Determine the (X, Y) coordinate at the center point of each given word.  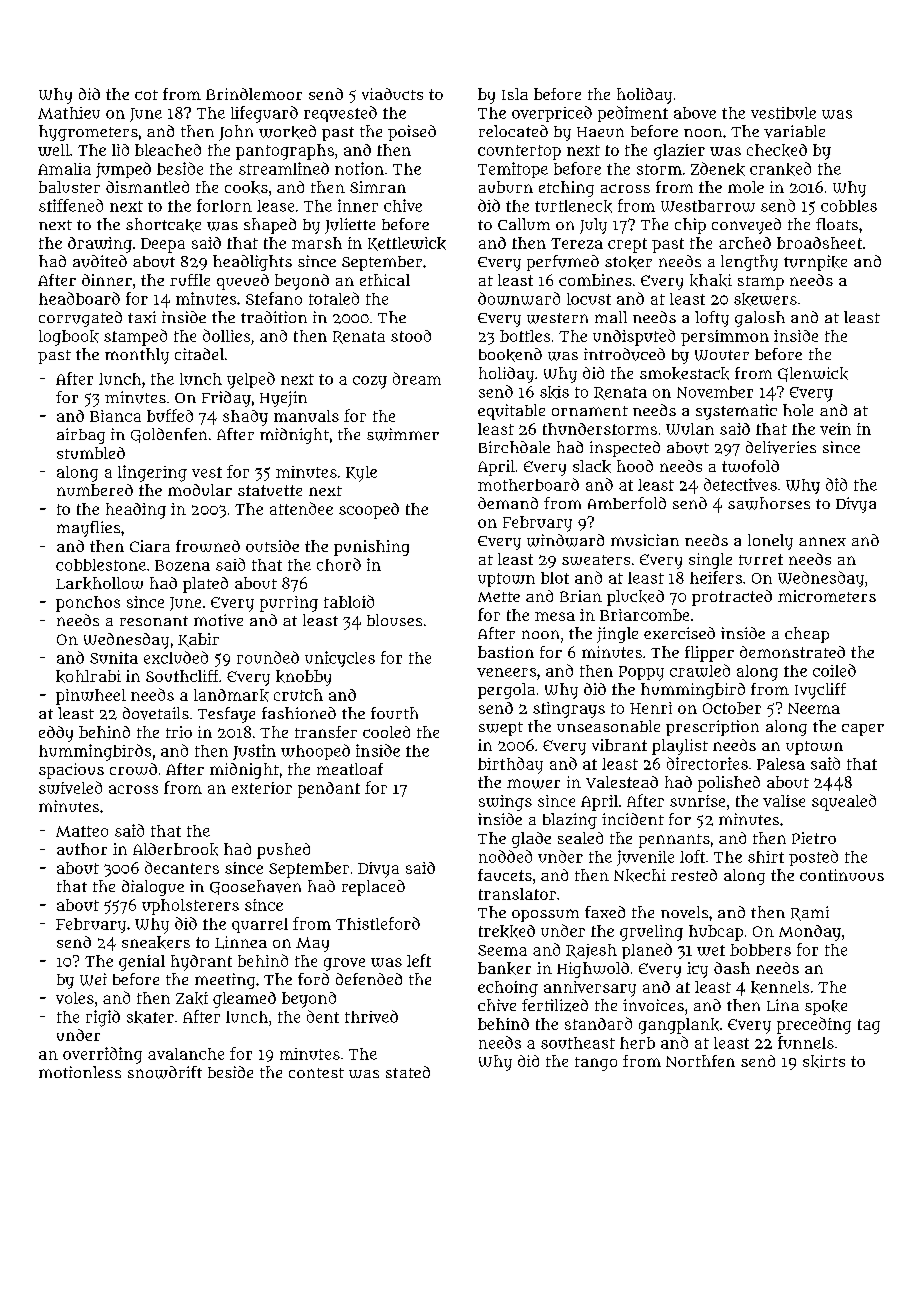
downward (519, 298)
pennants (674, 841)
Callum (524, 224)
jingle (617, 635)
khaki (711, 280)
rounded (268, 657)
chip (690, 226)
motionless (80, 1072)
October (732, 708)
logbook (69, 338)
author (82, 849)
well (54, 150)
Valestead (622, 782)
